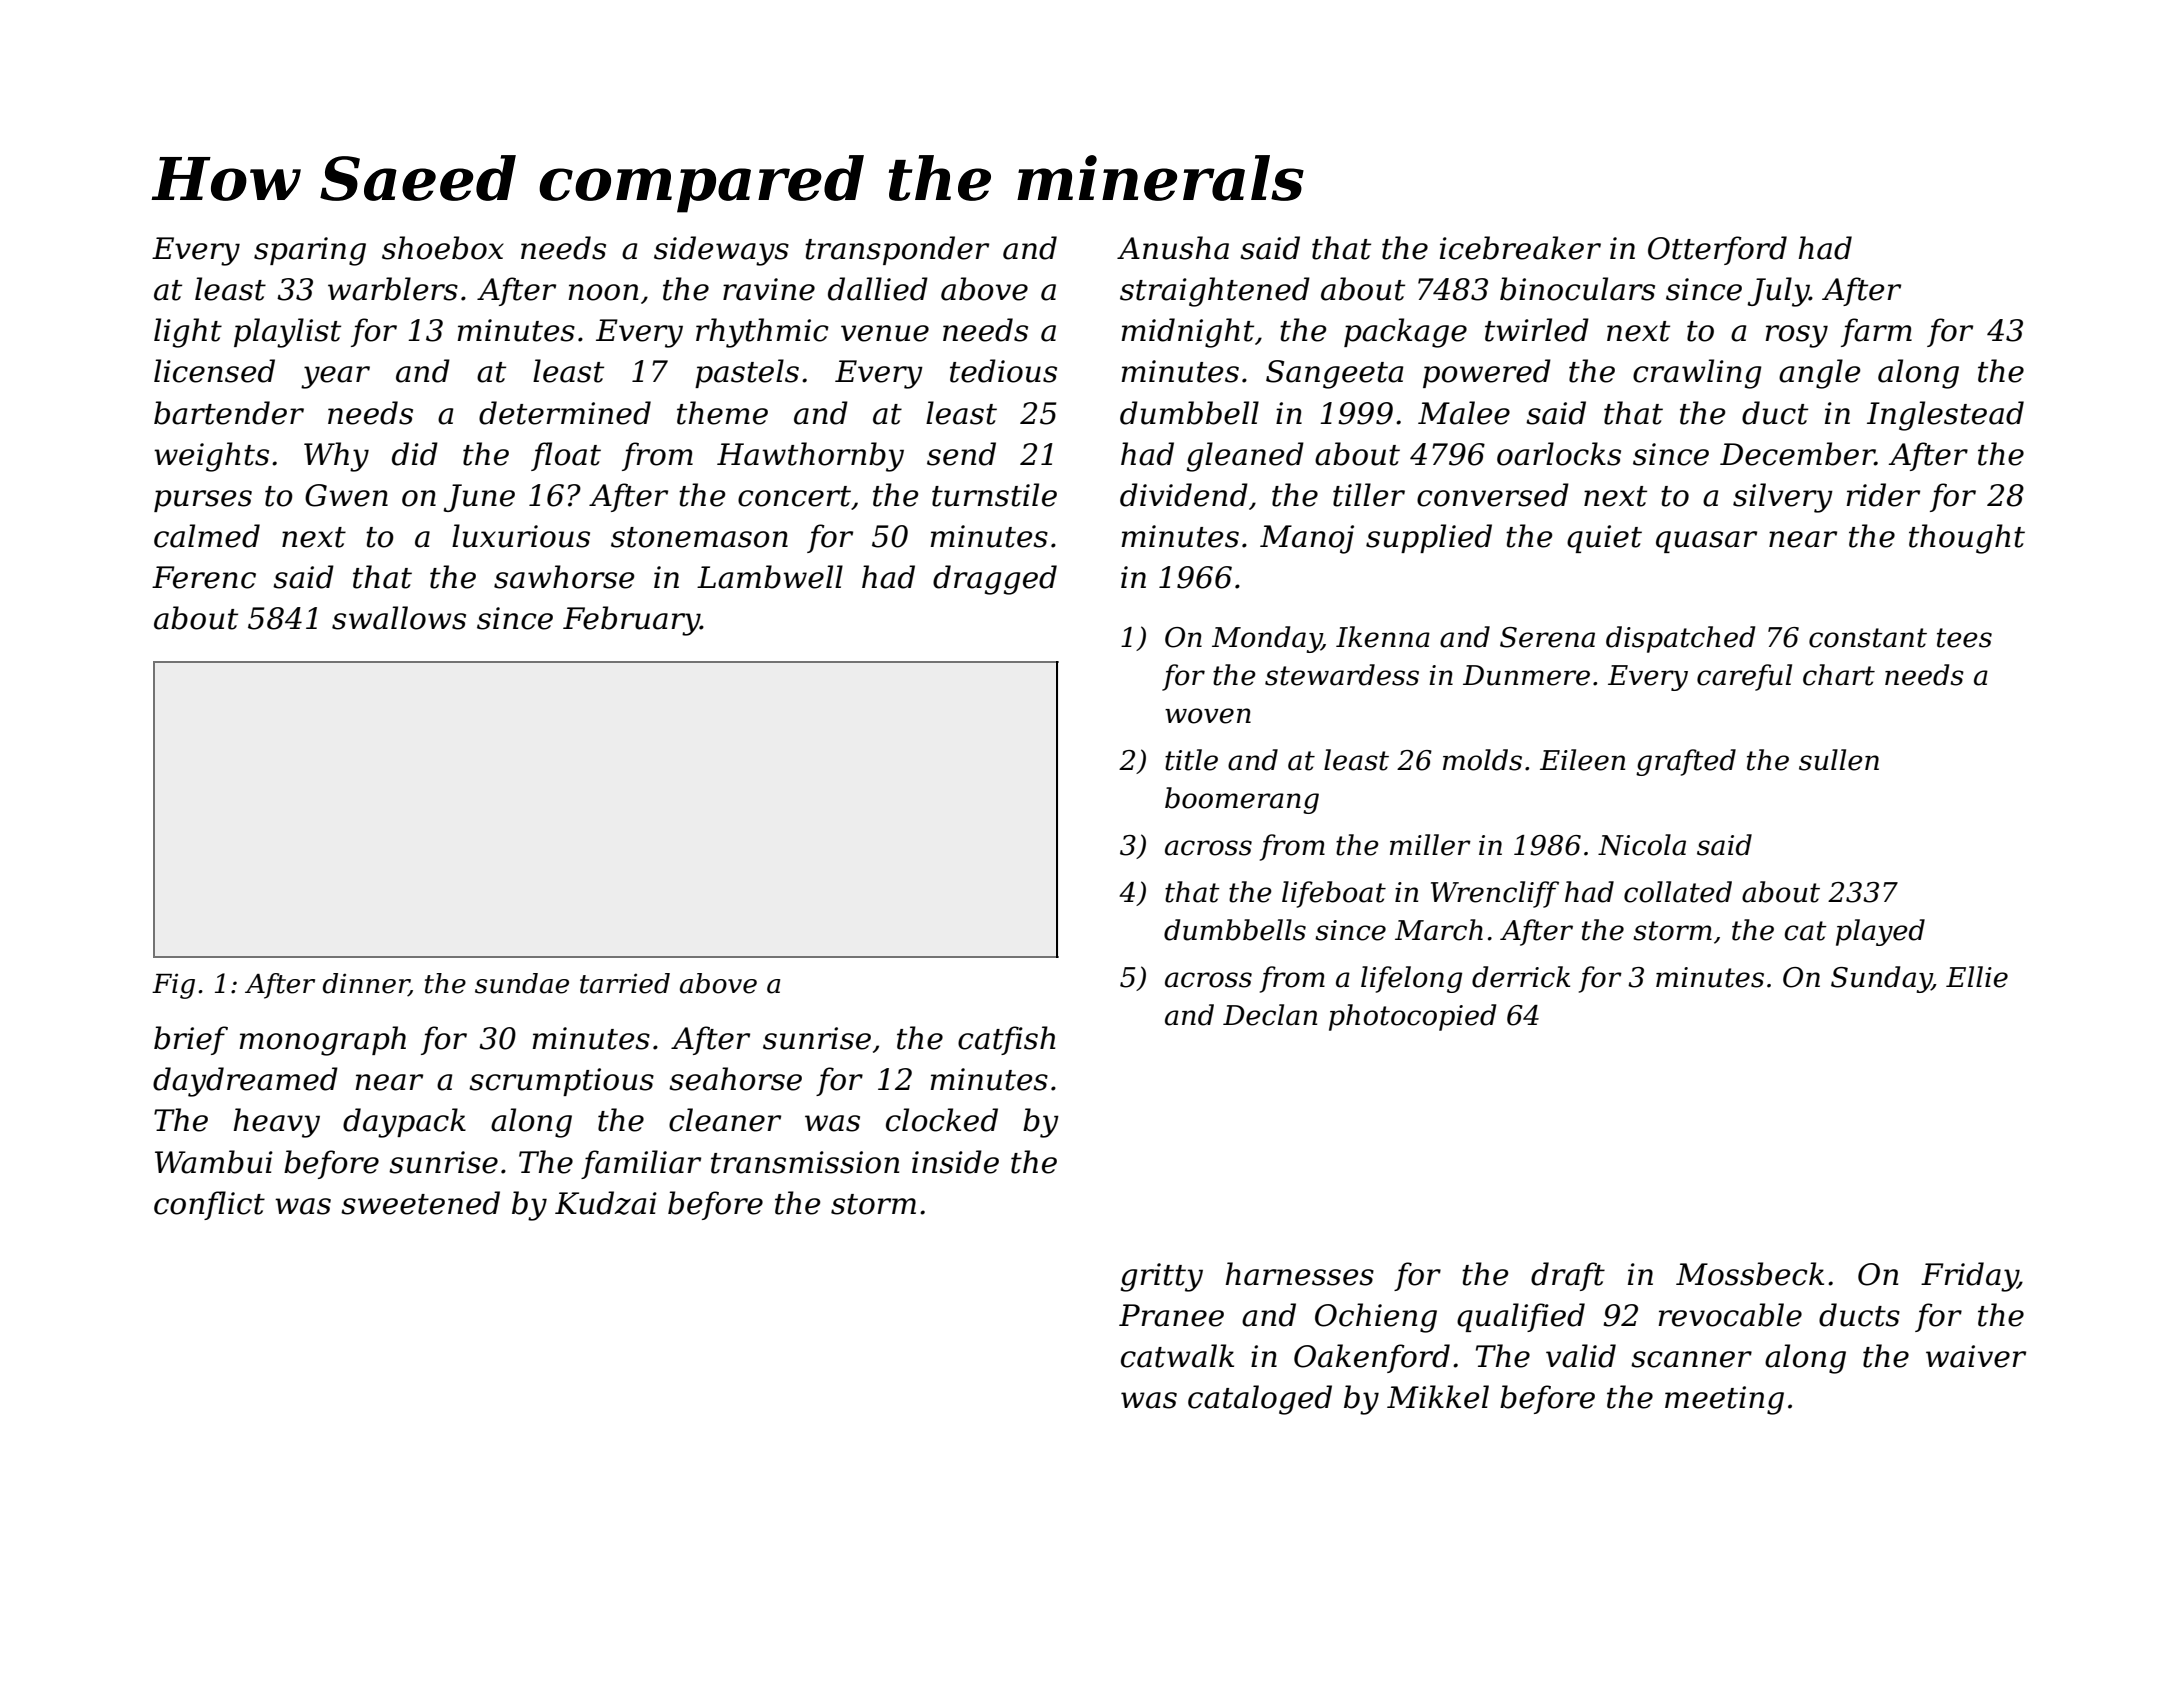  I want to click on Pranee, so click(1171, 1315).
